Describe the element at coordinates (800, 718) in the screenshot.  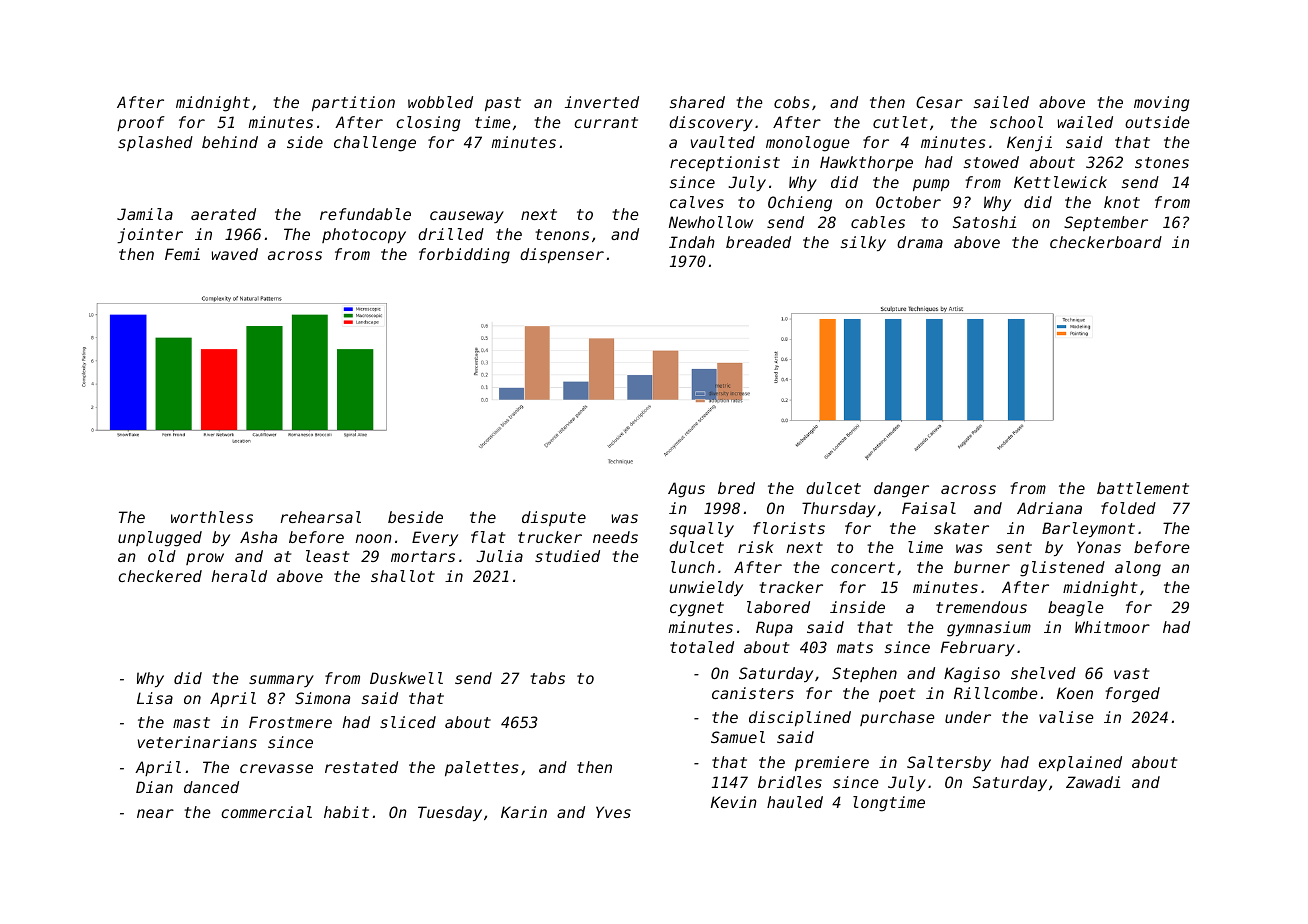
I see `disciplined` at that location.
